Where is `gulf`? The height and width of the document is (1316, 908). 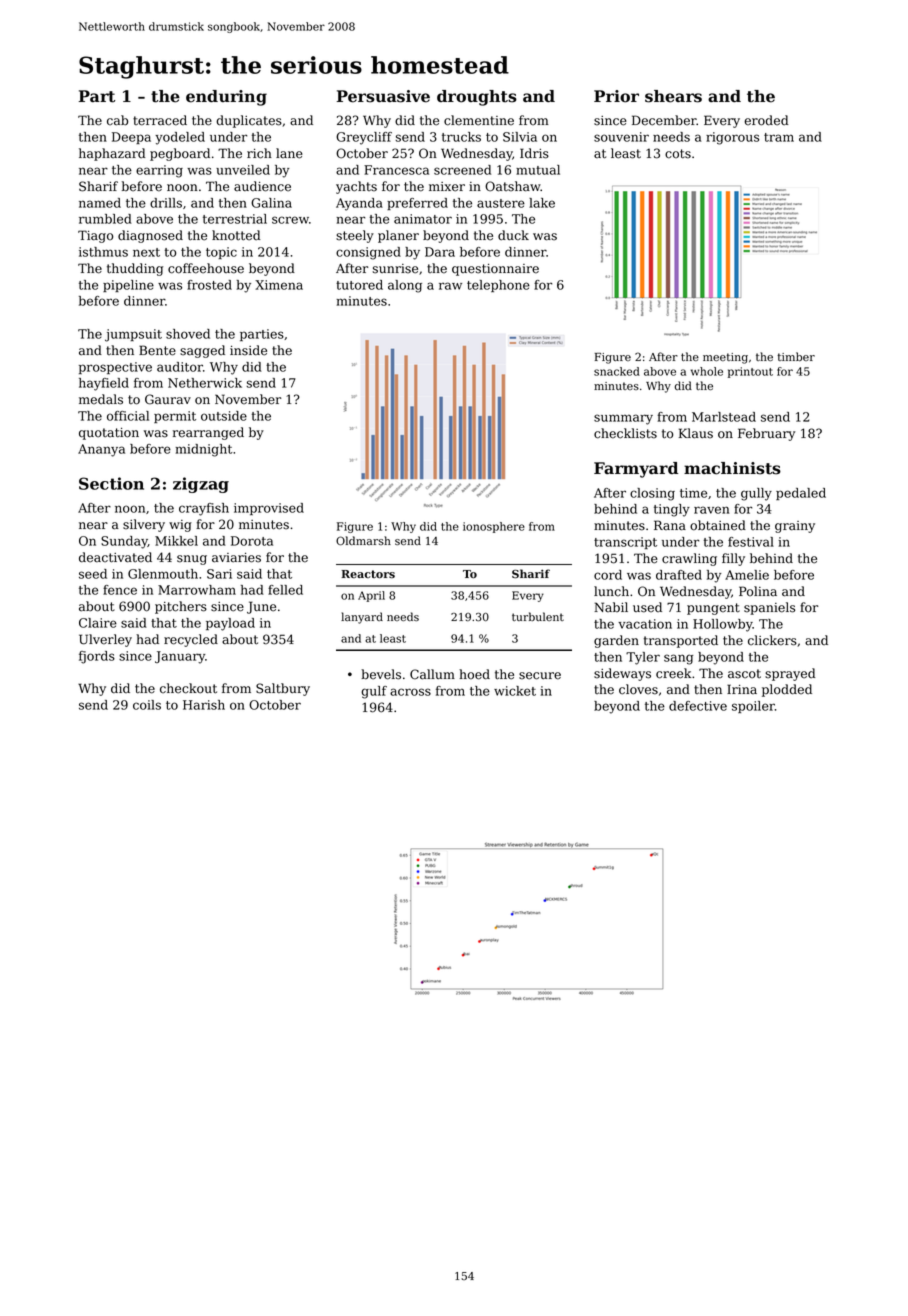 gulf is located at coordinates (374, 692).
